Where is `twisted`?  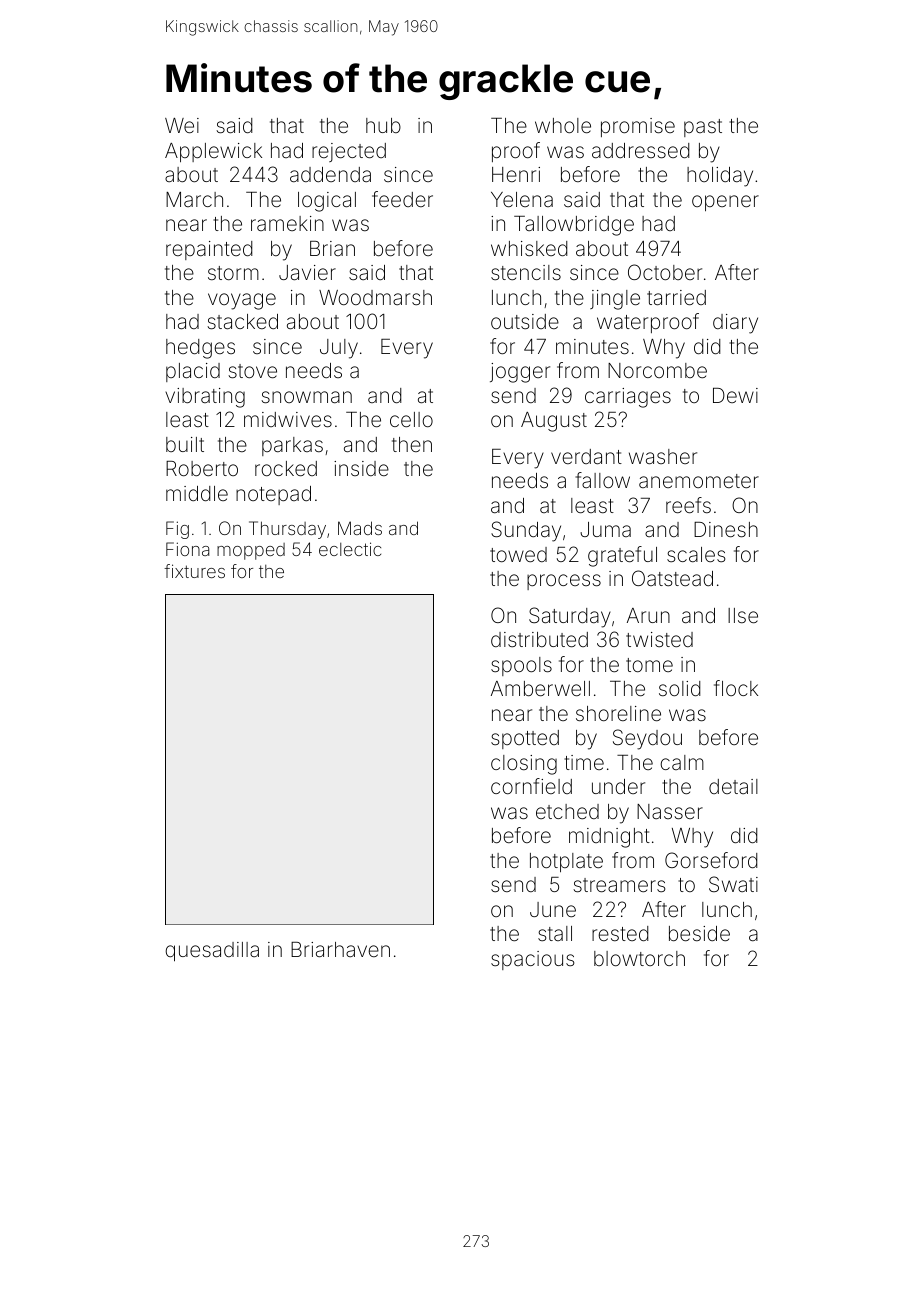
twisted is located at coordinates (659, 639).
